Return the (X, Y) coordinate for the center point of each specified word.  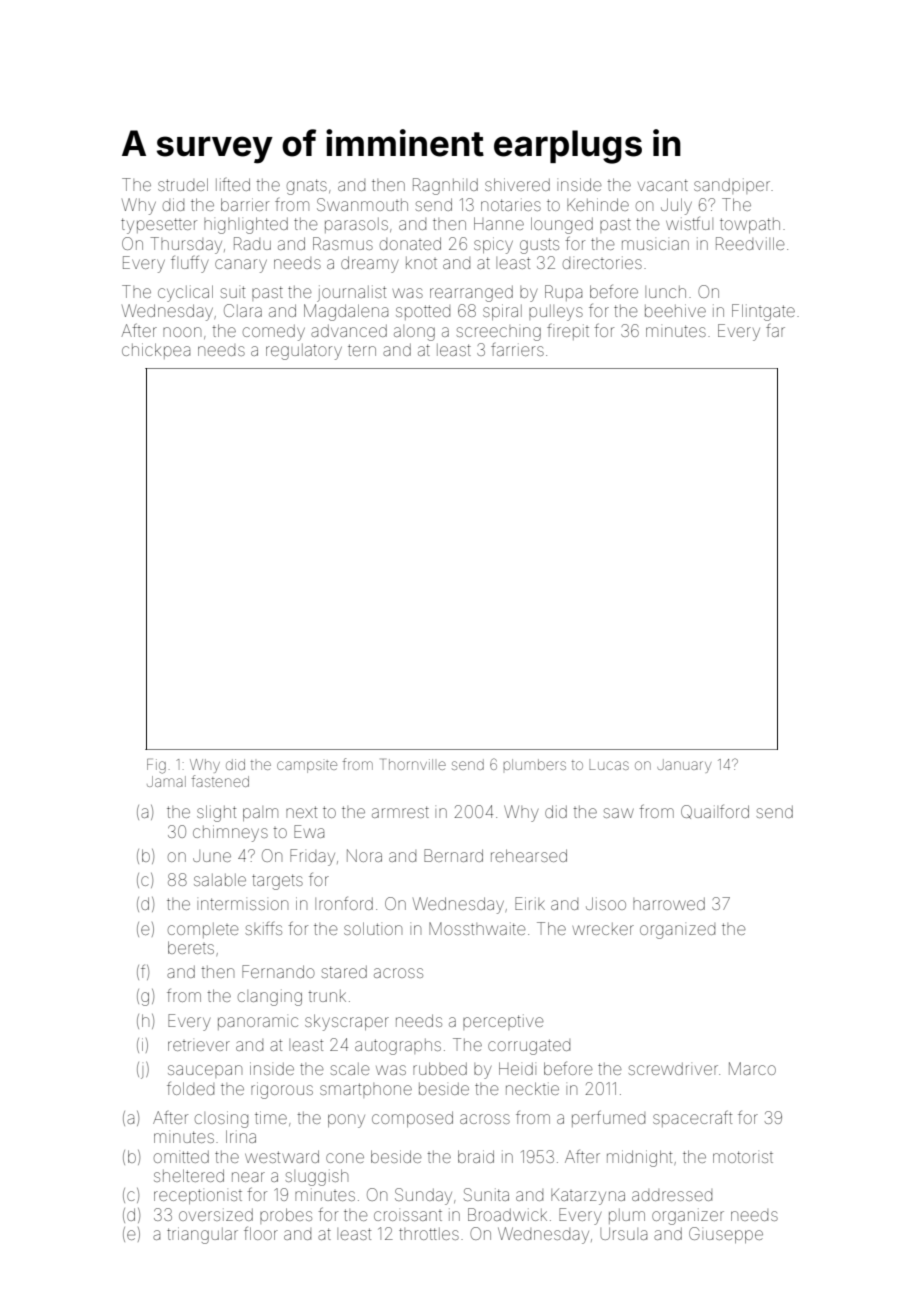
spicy (493, 245)
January (684, 766)
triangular (202, 1235)
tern (362, 350)
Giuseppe (726, 1235)
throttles (429, 1234)
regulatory (304, 352)
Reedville (750, 243)
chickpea (156, 351)
